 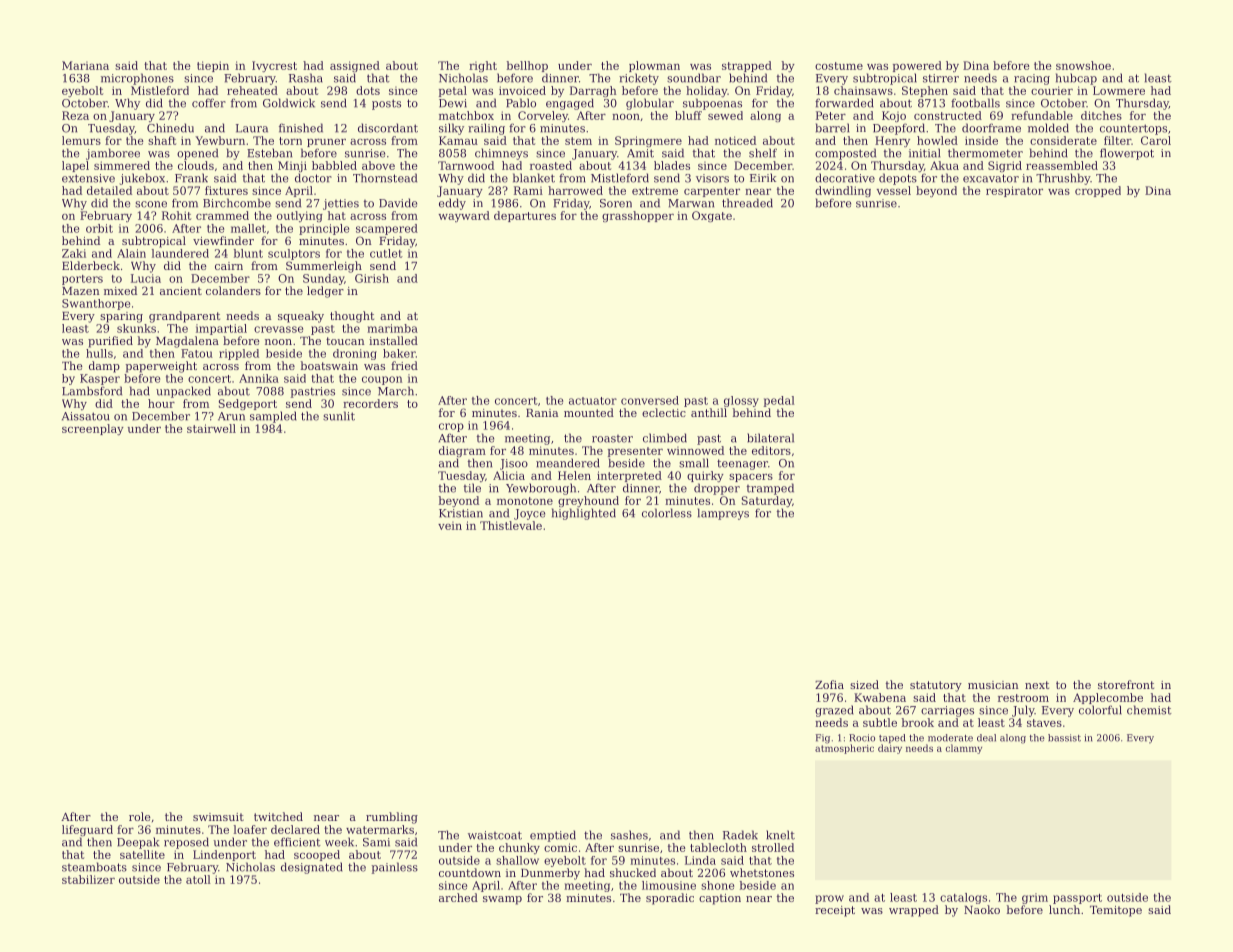 I want to click on screenplay, so click(x=93, y=429).
